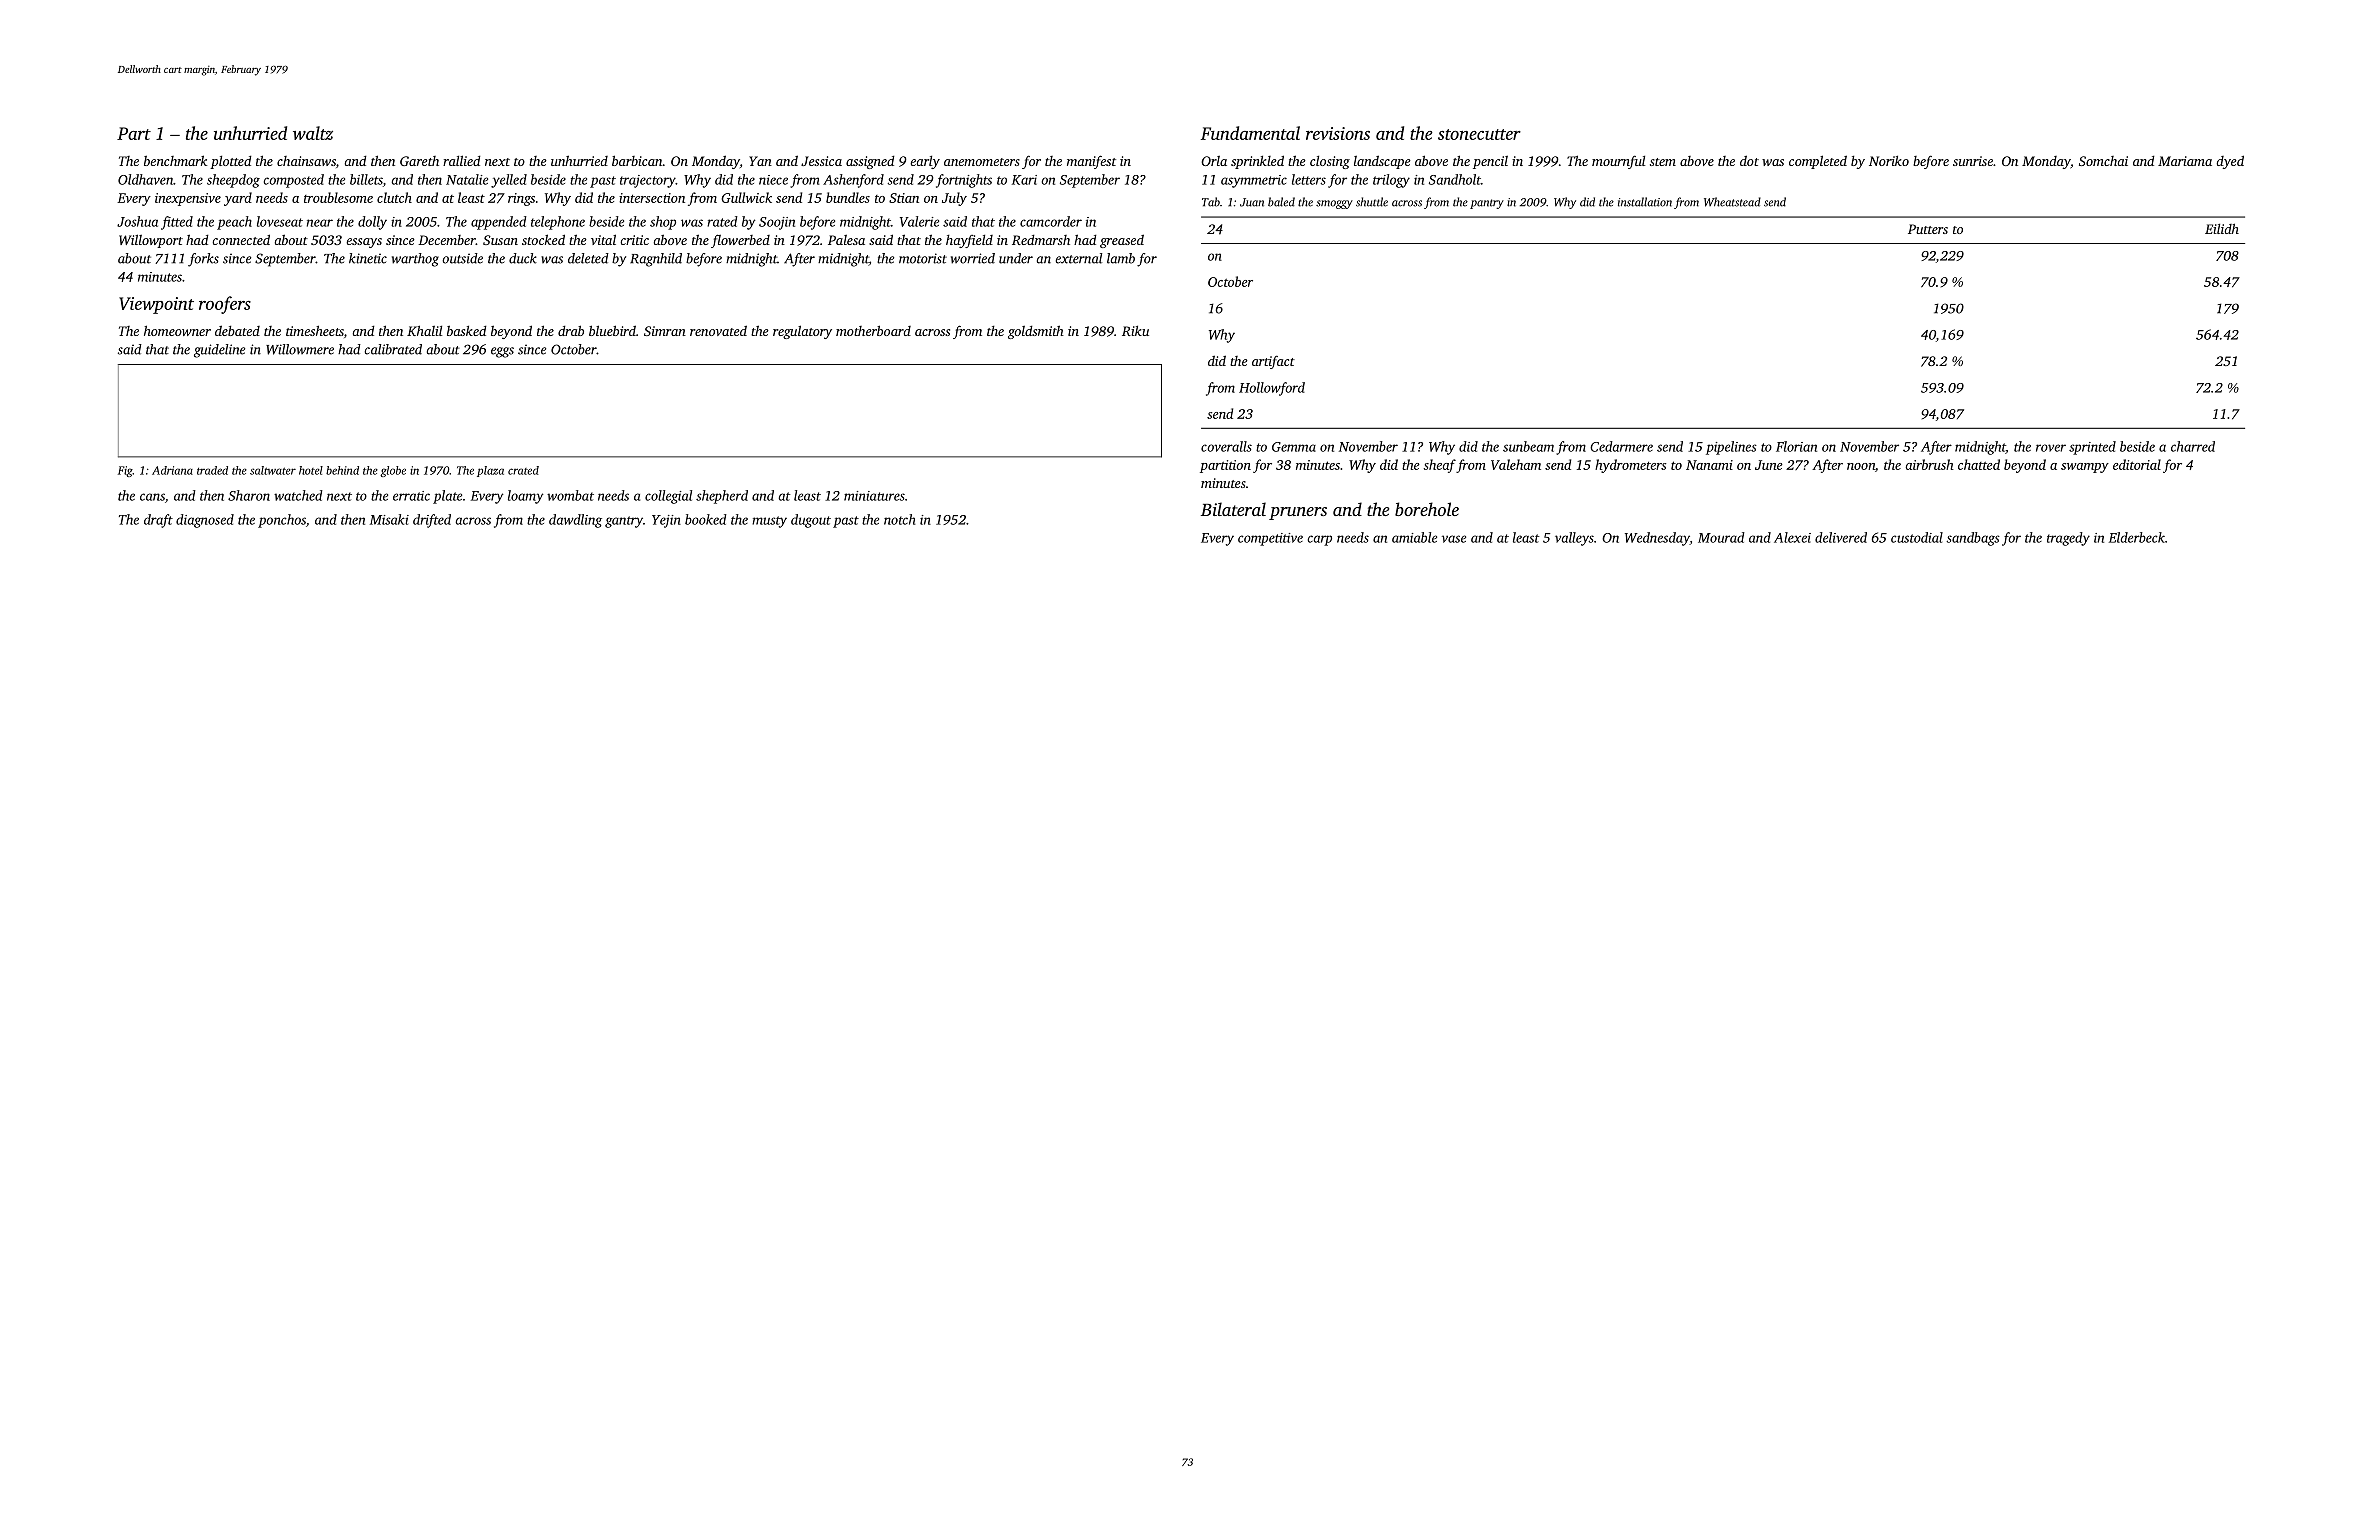 This image has height=1529, width=2363. What do you see at coordinates (177, 223) in the image?
I see `fitted` at bounding box center [177, 223].
